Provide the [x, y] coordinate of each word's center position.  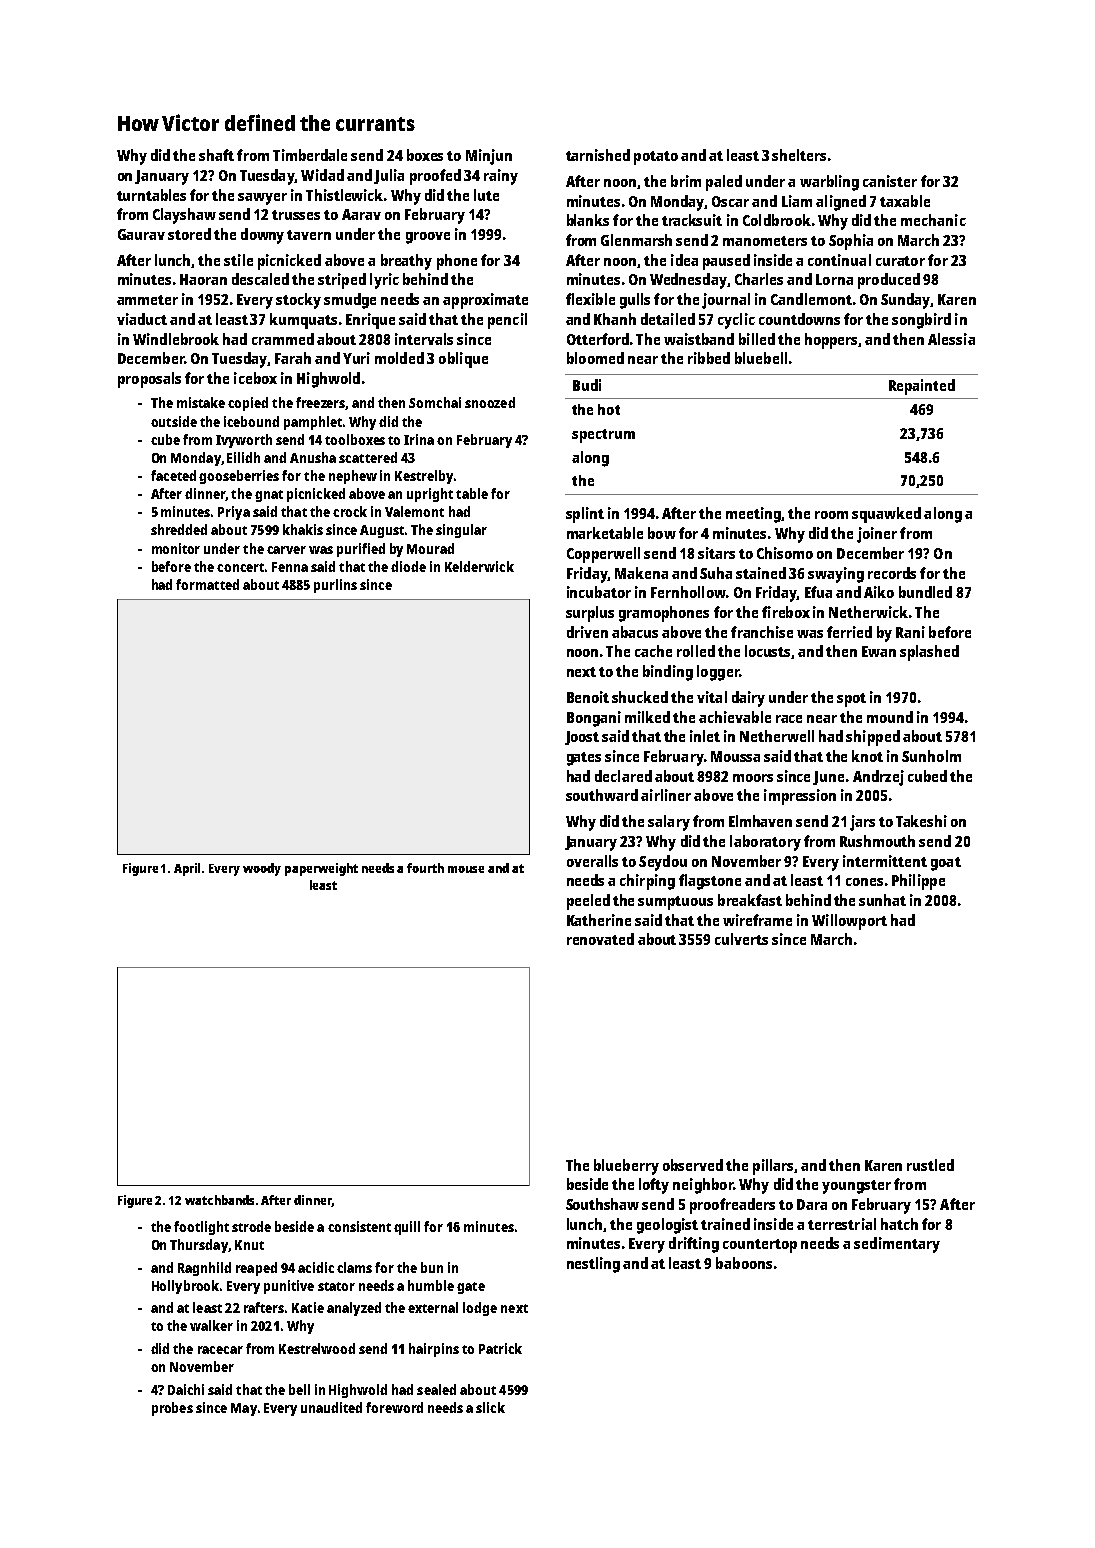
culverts [741, 939]
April [187, 869]
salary [669, 823]
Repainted [922, 387]
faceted [173, 475]
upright [430, 495]
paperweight [321, 869]
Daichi [186, 1389]
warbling [829, 183]
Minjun [489, 157]
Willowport [849, 922]
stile [238, 260]
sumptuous [675, 903]
